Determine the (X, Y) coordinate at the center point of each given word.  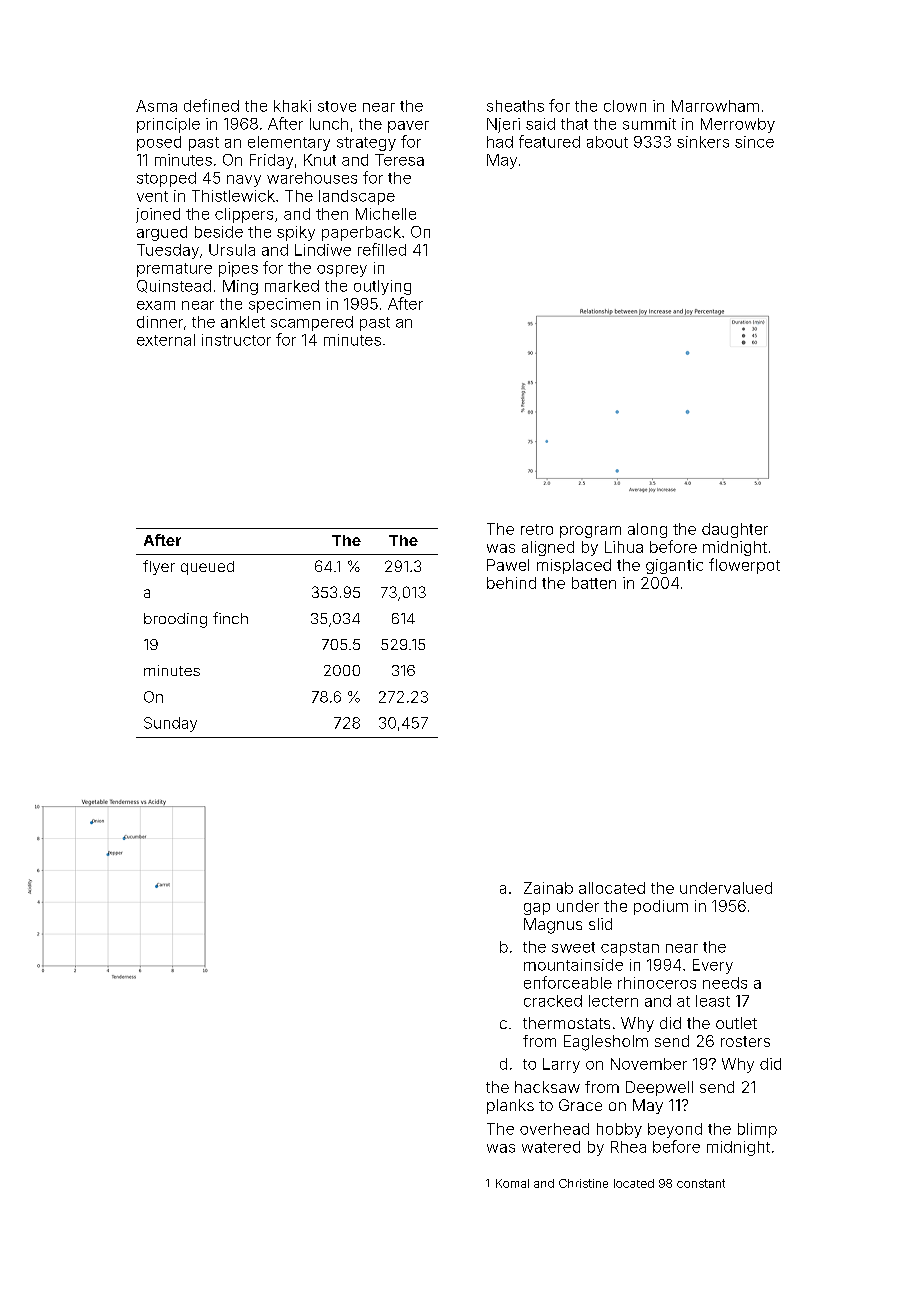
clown (625, 106)
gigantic (674, 566)
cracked (553, 1001)
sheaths (515, 106)
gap (537, 909)
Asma (156, 106)
